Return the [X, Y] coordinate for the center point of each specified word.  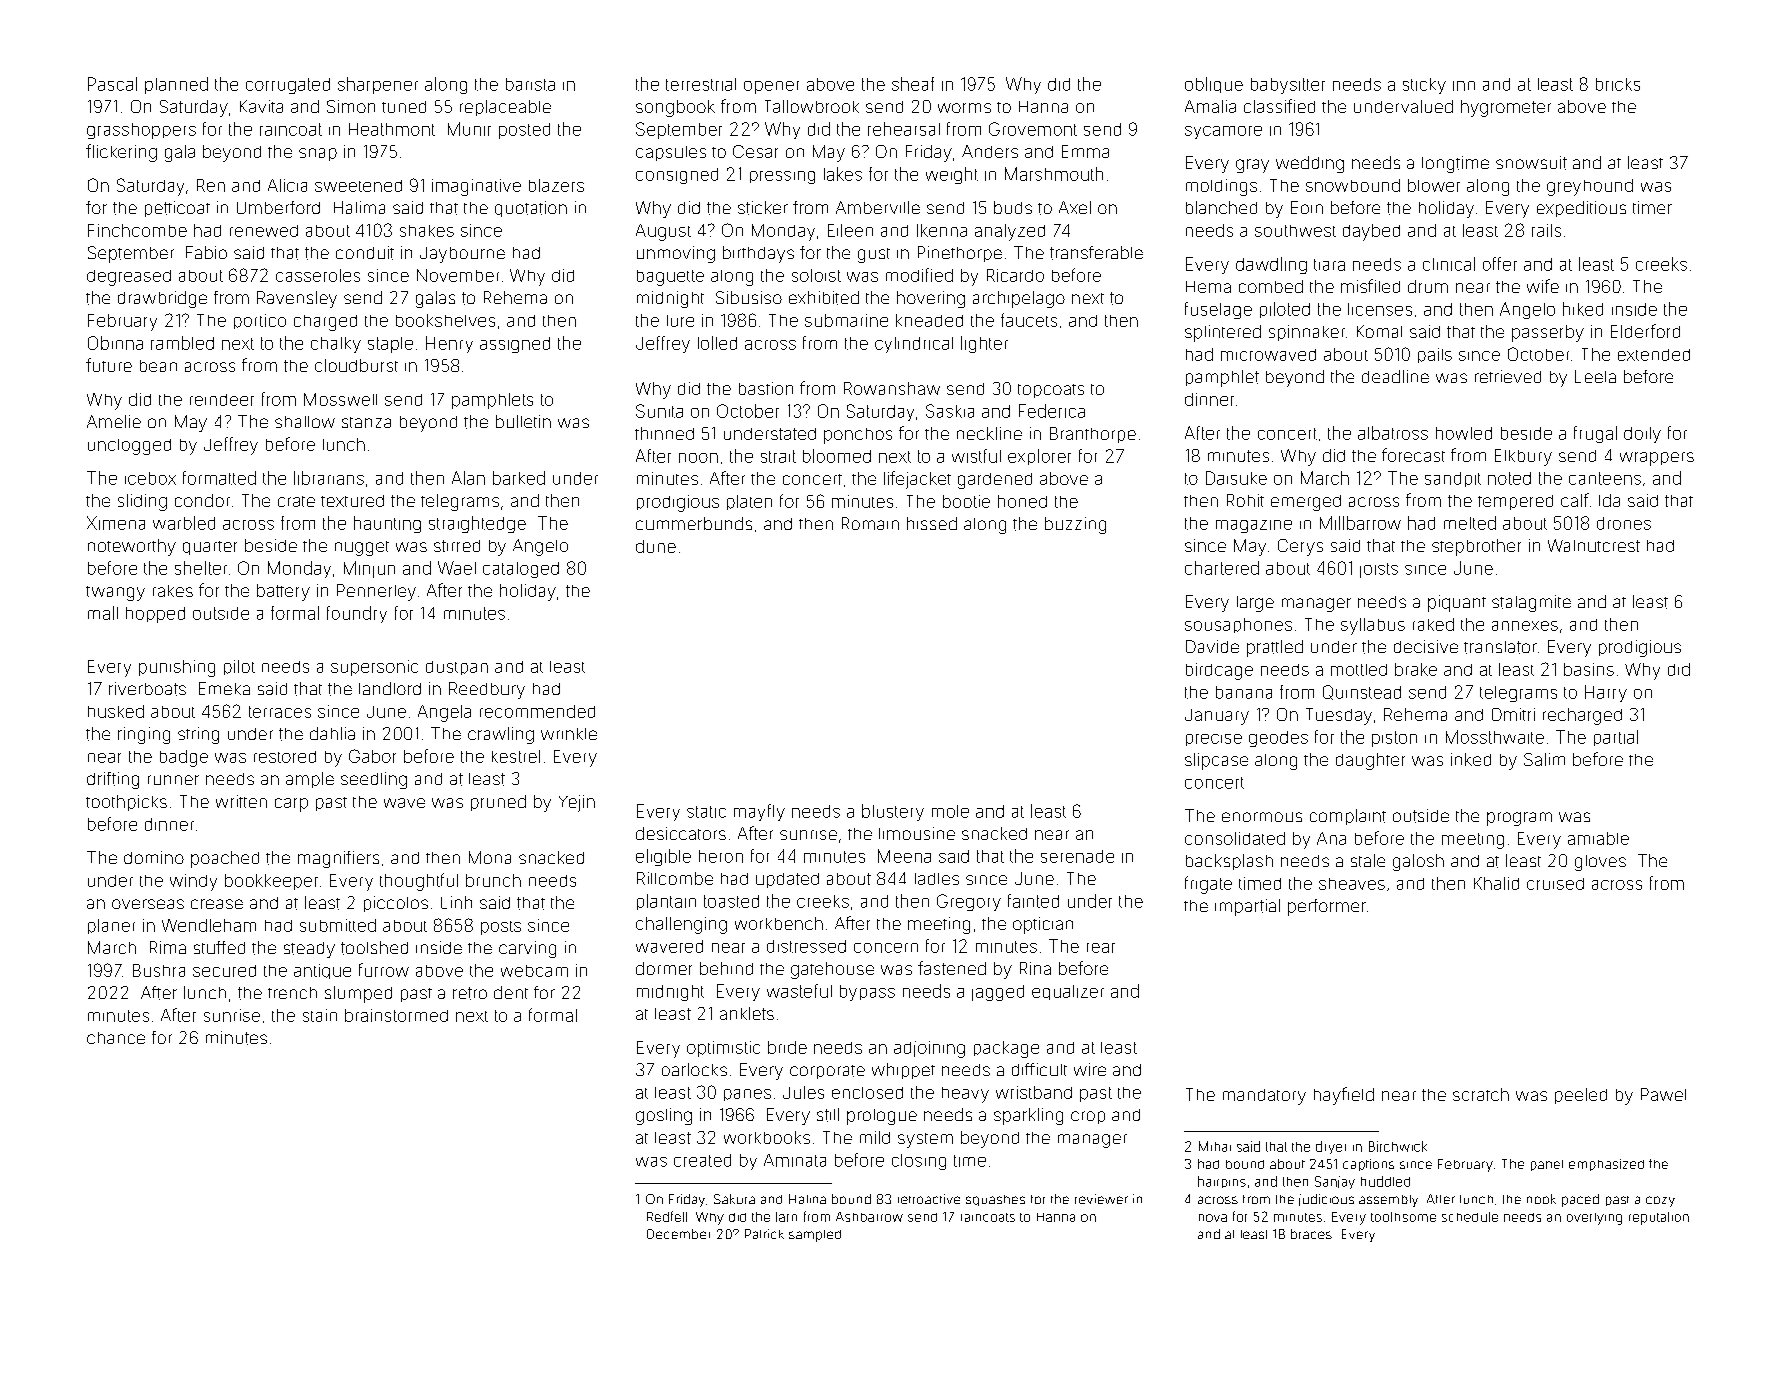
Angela [444, 713]
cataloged [521, 570]
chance [116, 1038]
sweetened [358, 186]
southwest [1295, 231]
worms [964, 108]
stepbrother [1476, 547]
